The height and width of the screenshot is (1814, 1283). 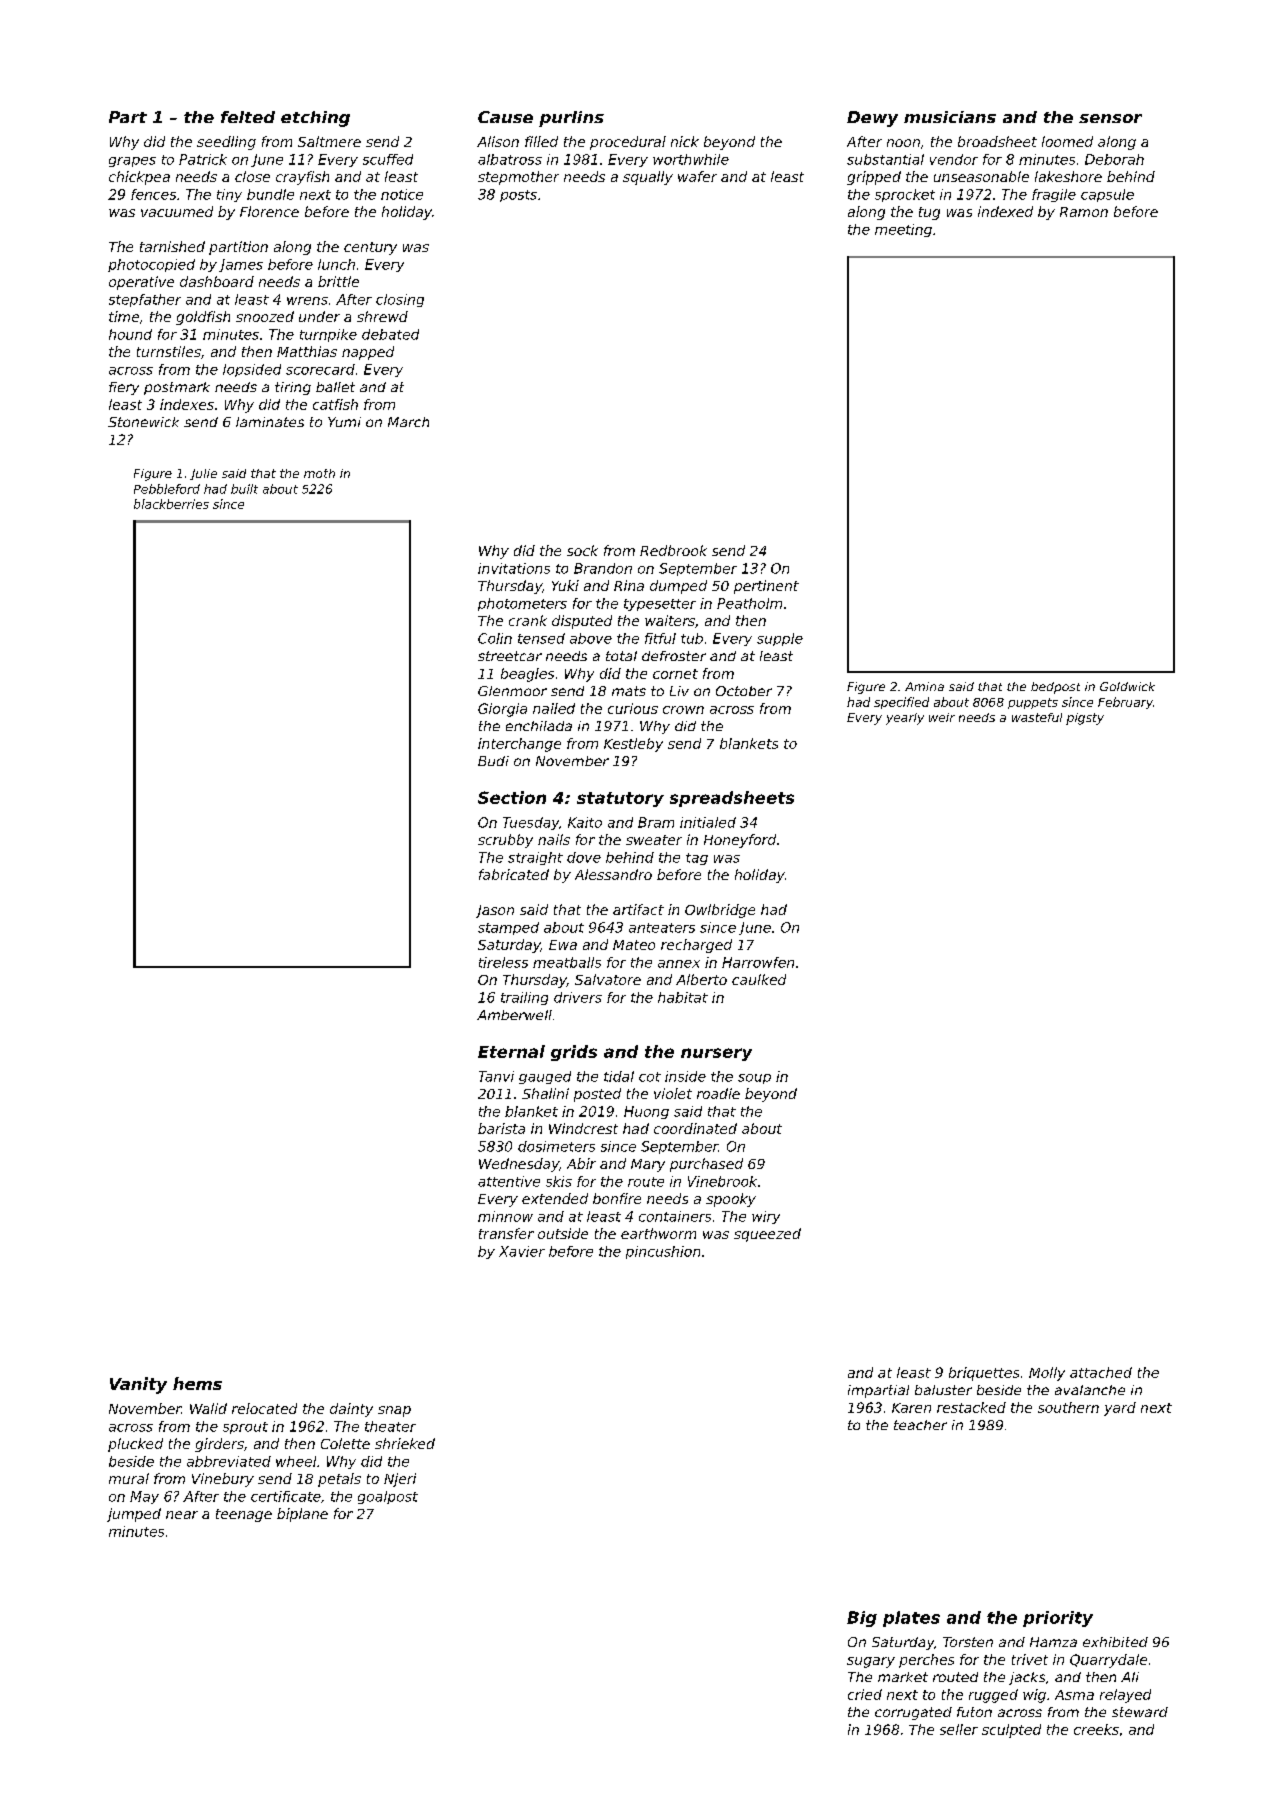 What do you see at coordinates (1110, 118) in the screenshot?
I see `sensor` at bounding box center [1110, 118].
